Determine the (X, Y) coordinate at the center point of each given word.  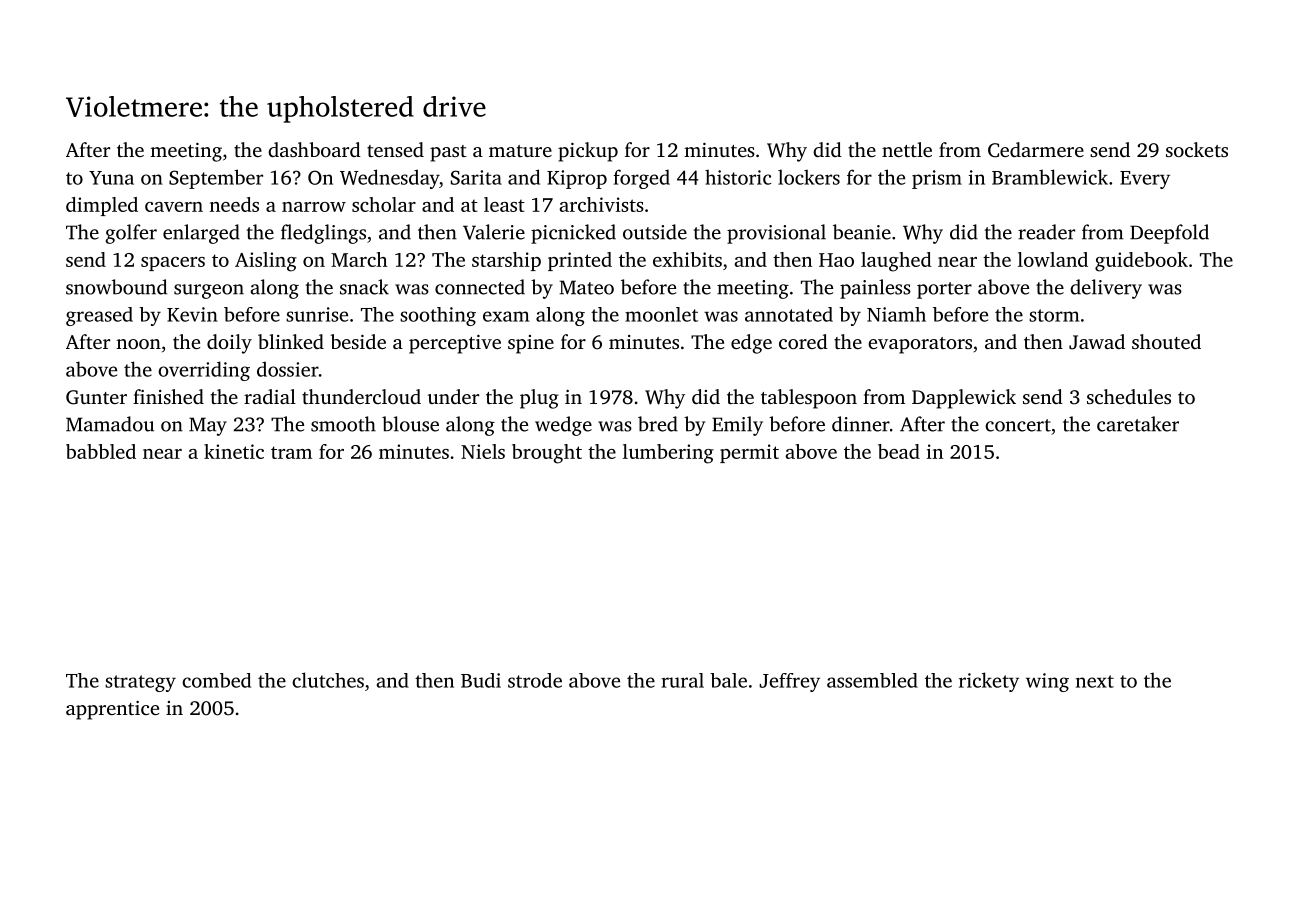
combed (216, 680)
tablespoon (809, 399)
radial (270, 396)
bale (728, 680)
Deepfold (1169, 234)
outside (655, 232)
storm (1054, 315)
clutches (328, 680)
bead (899, 451)
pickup (588, 152)
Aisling (266, 262)
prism (937, 179)
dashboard (314, 149)
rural (682, 680)
